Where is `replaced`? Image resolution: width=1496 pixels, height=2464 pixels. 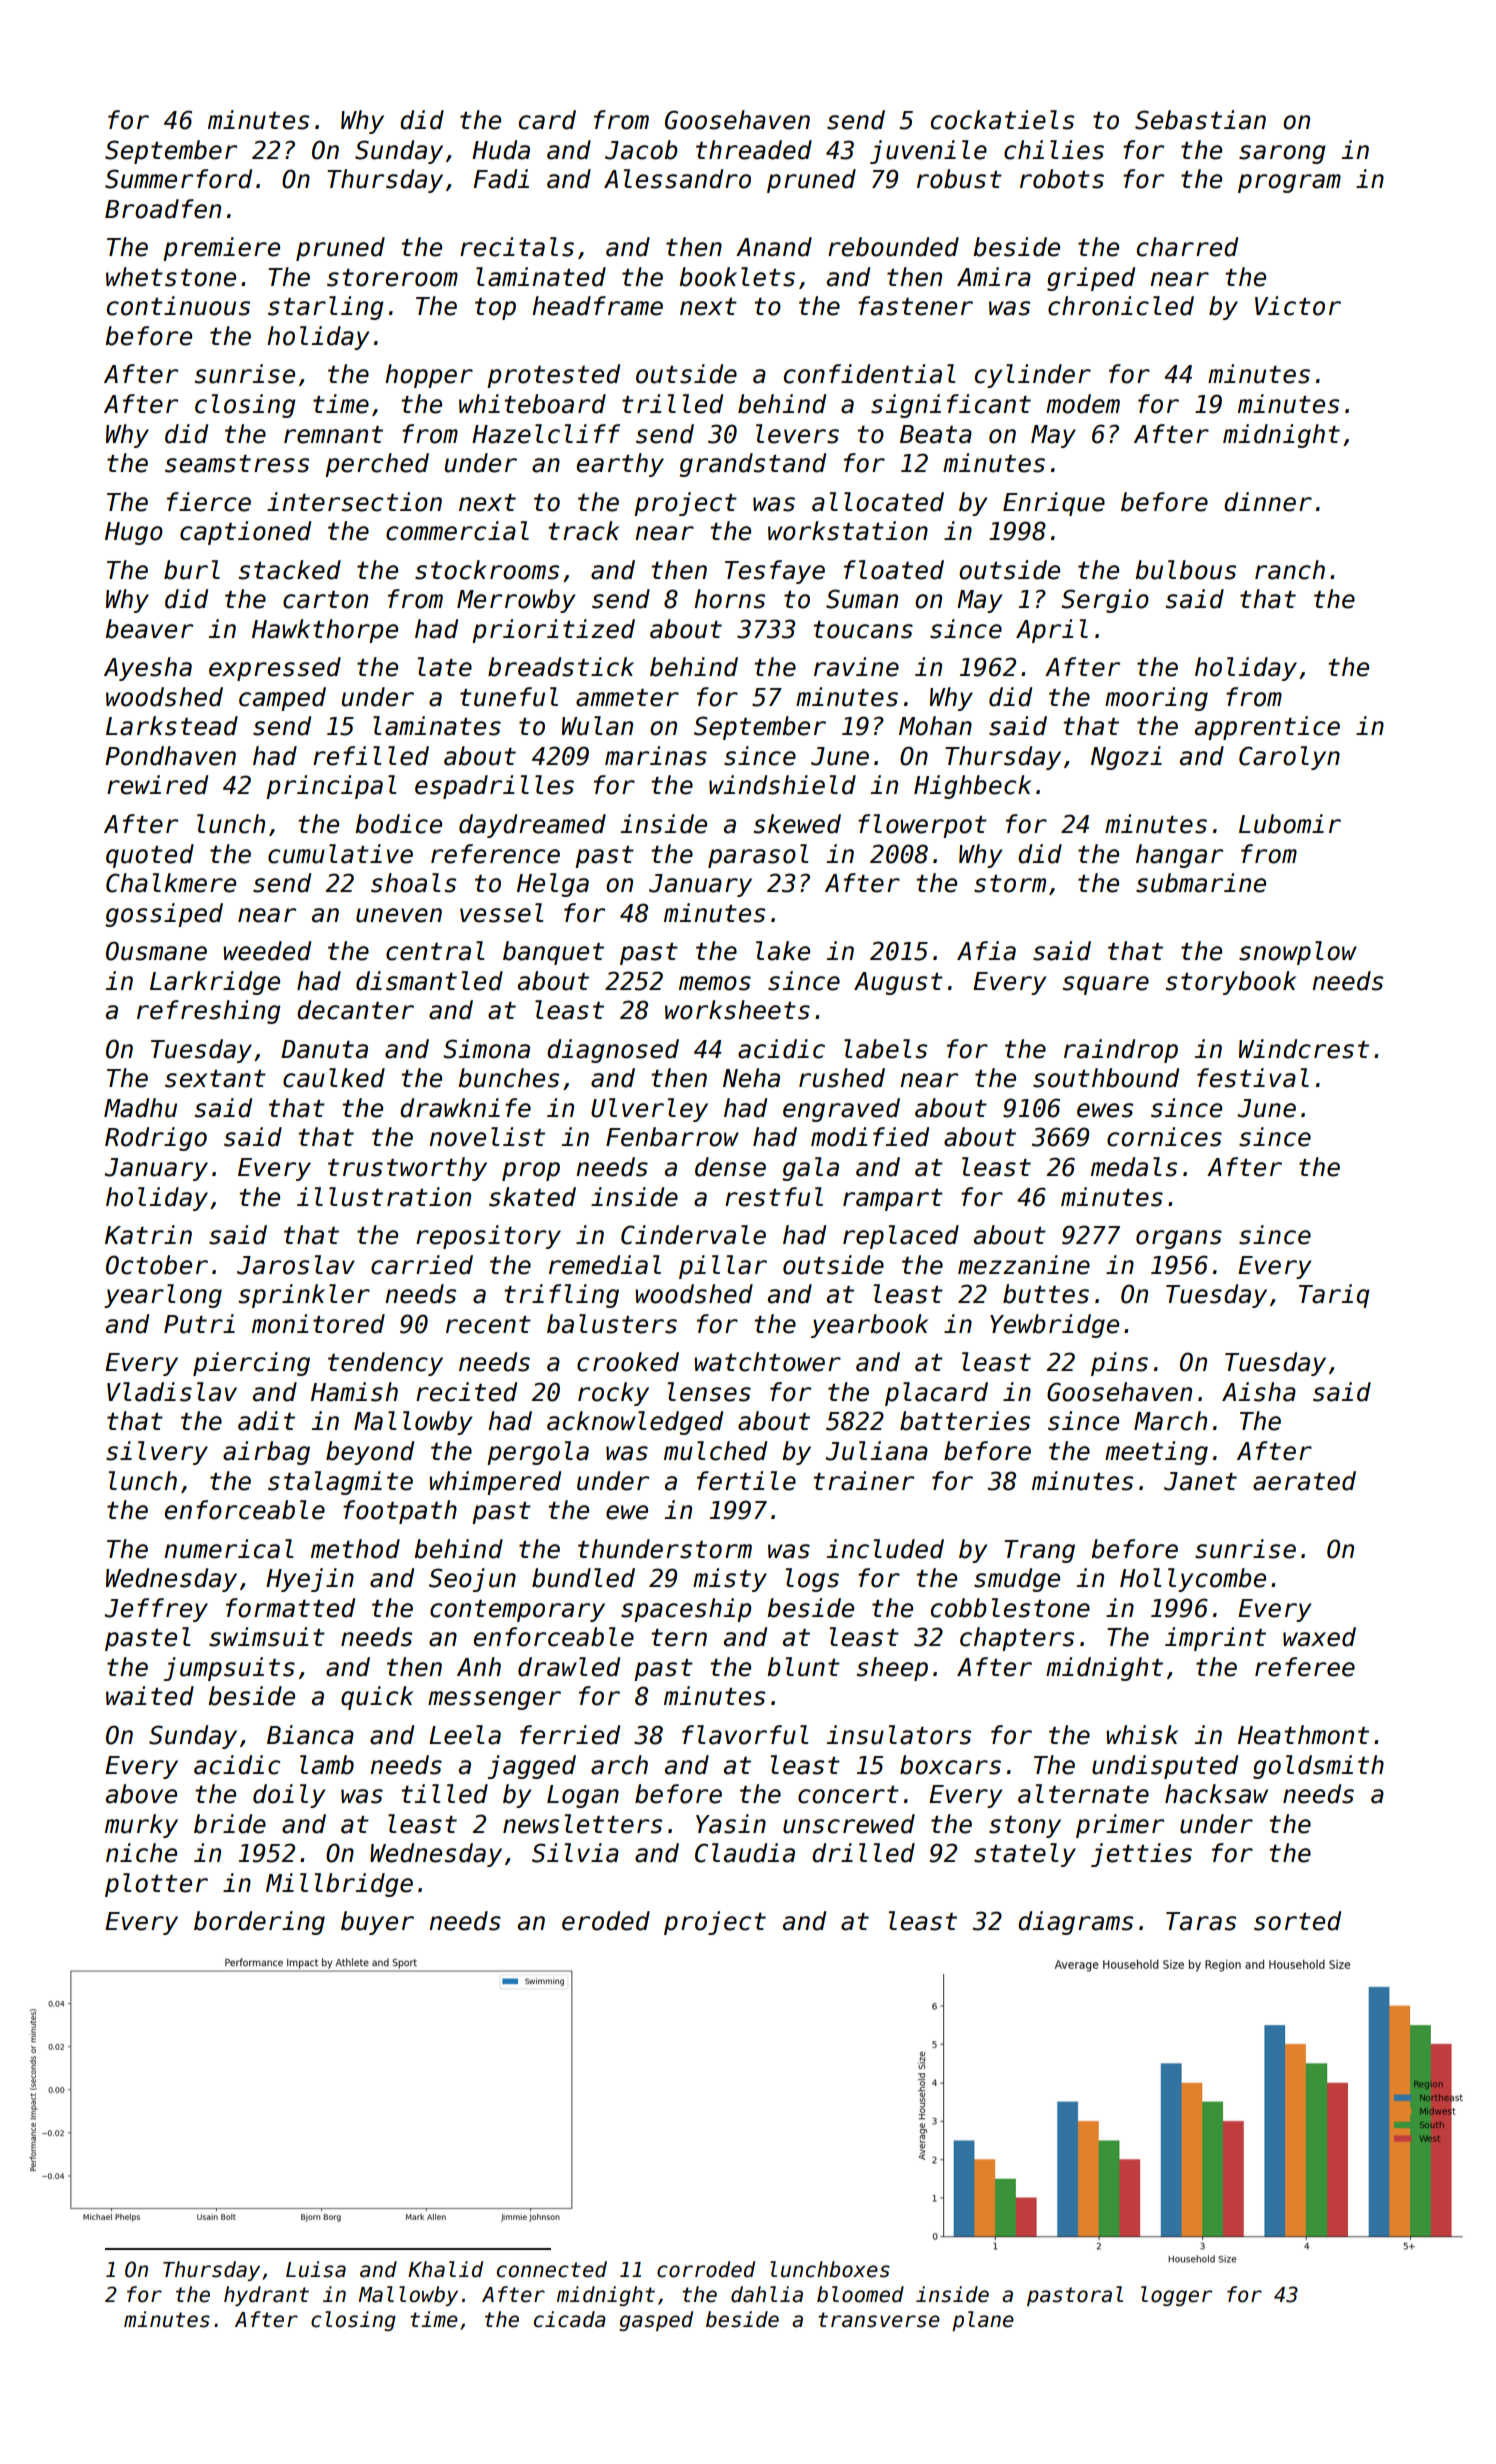 replaced is located at coordinates (901, 1237).
